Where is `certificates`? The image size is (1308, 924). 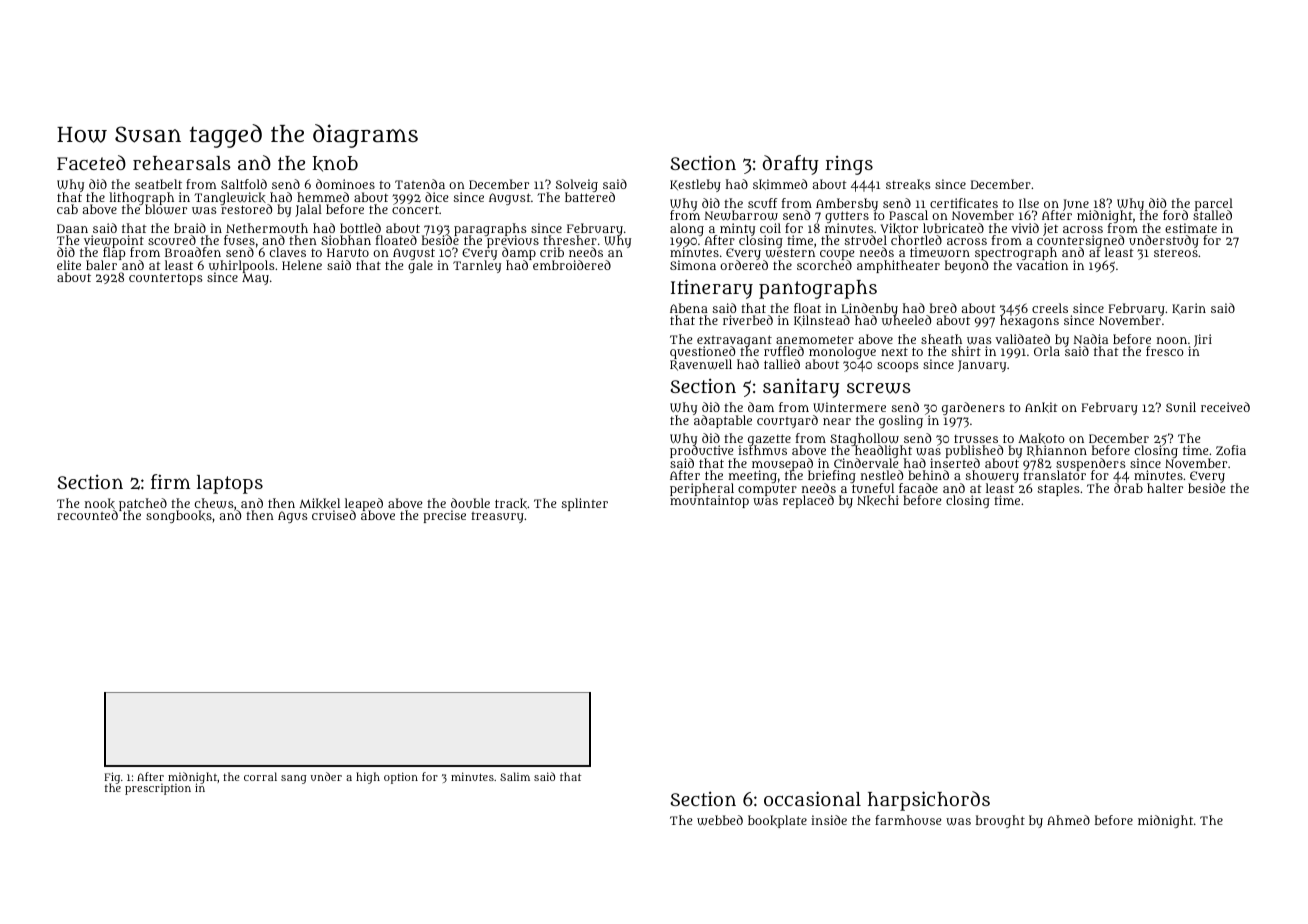 certificates is located at coordinates (964, 203).
